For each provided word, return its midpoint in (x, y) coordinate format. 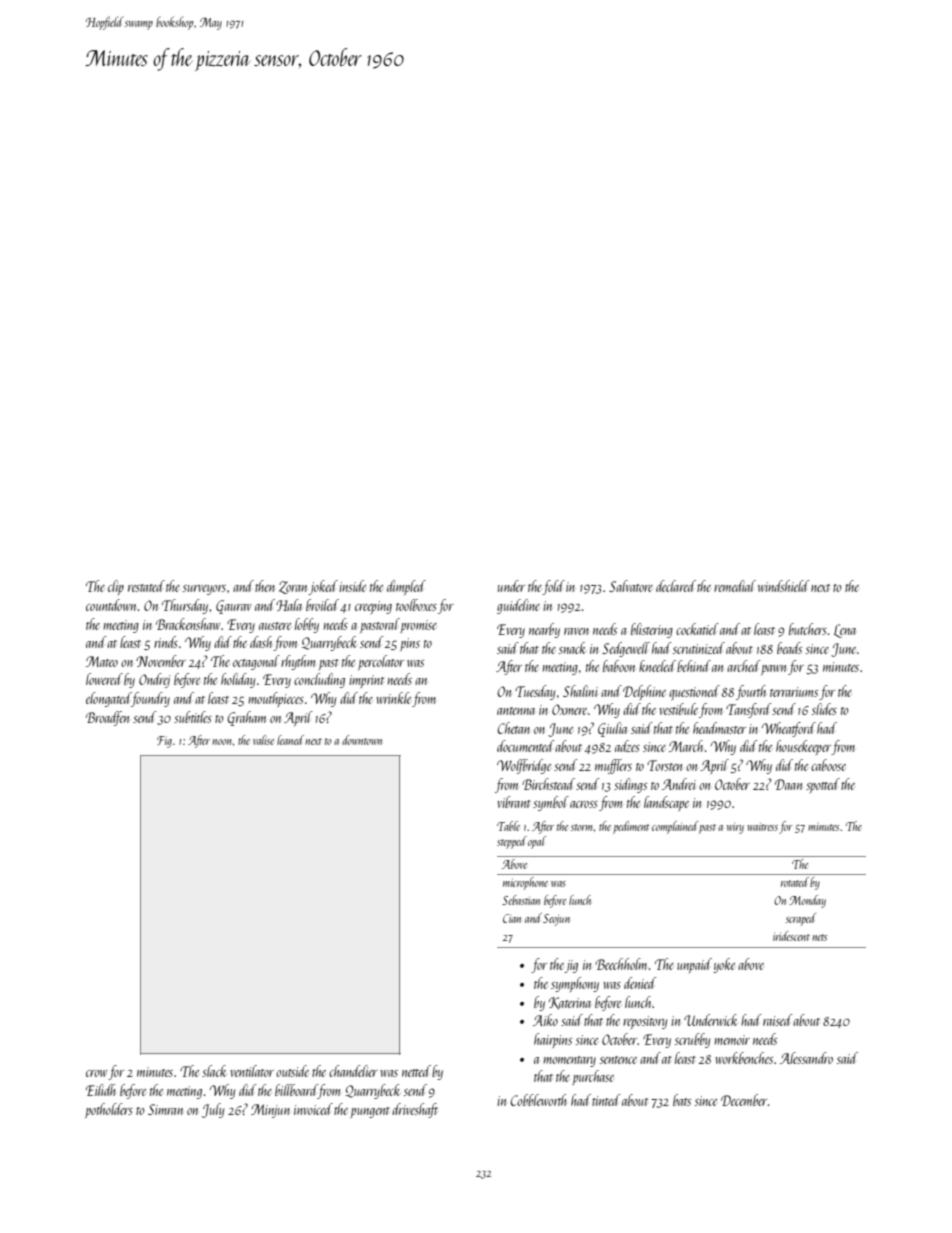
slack (214, 1071)
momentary (569, 1061)
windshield (784, 586)
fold (554, 587)
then (265, 586)
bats (682, 1100)
